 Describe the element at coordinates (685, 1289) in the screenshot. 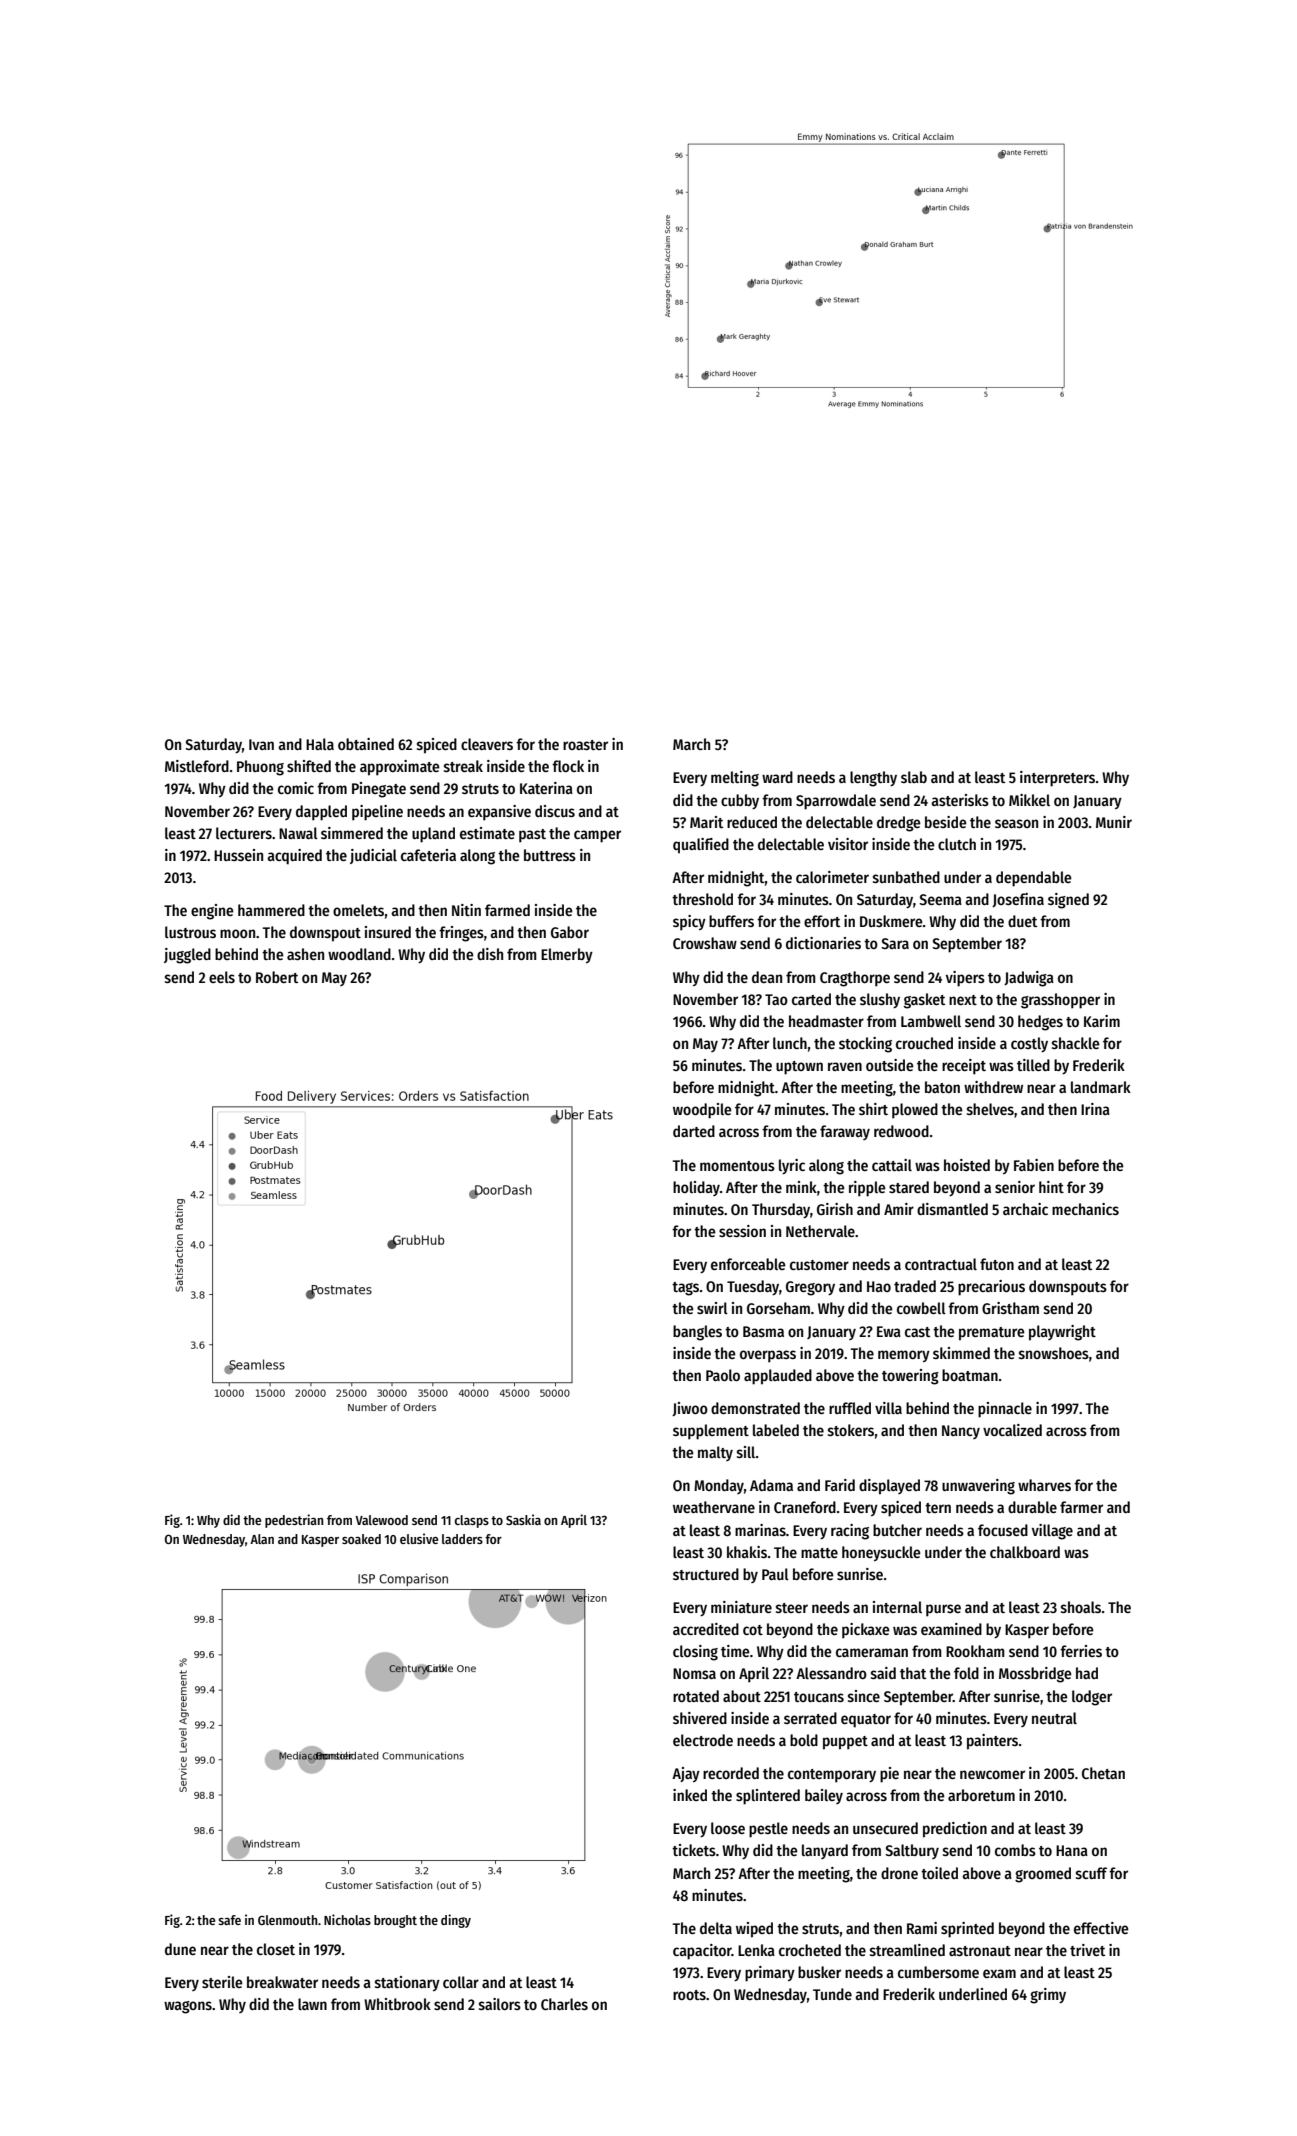

I see `tags` at that location.
